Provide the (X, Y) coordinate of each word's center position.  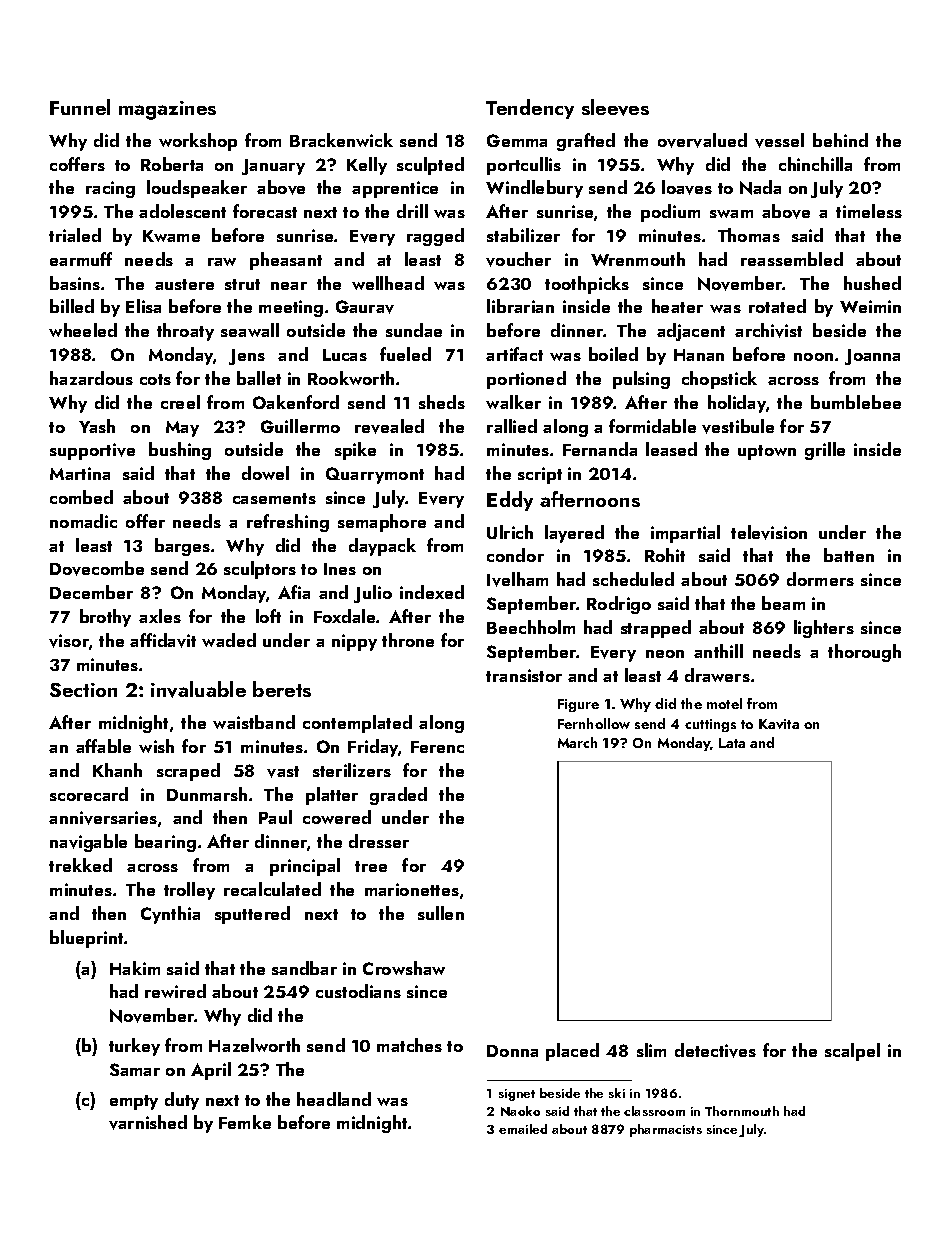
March (577, 742)
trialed (75, 235)
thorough (864, 653)
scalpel (852, 1052)
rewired (175, 991)
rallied (512, 426)
